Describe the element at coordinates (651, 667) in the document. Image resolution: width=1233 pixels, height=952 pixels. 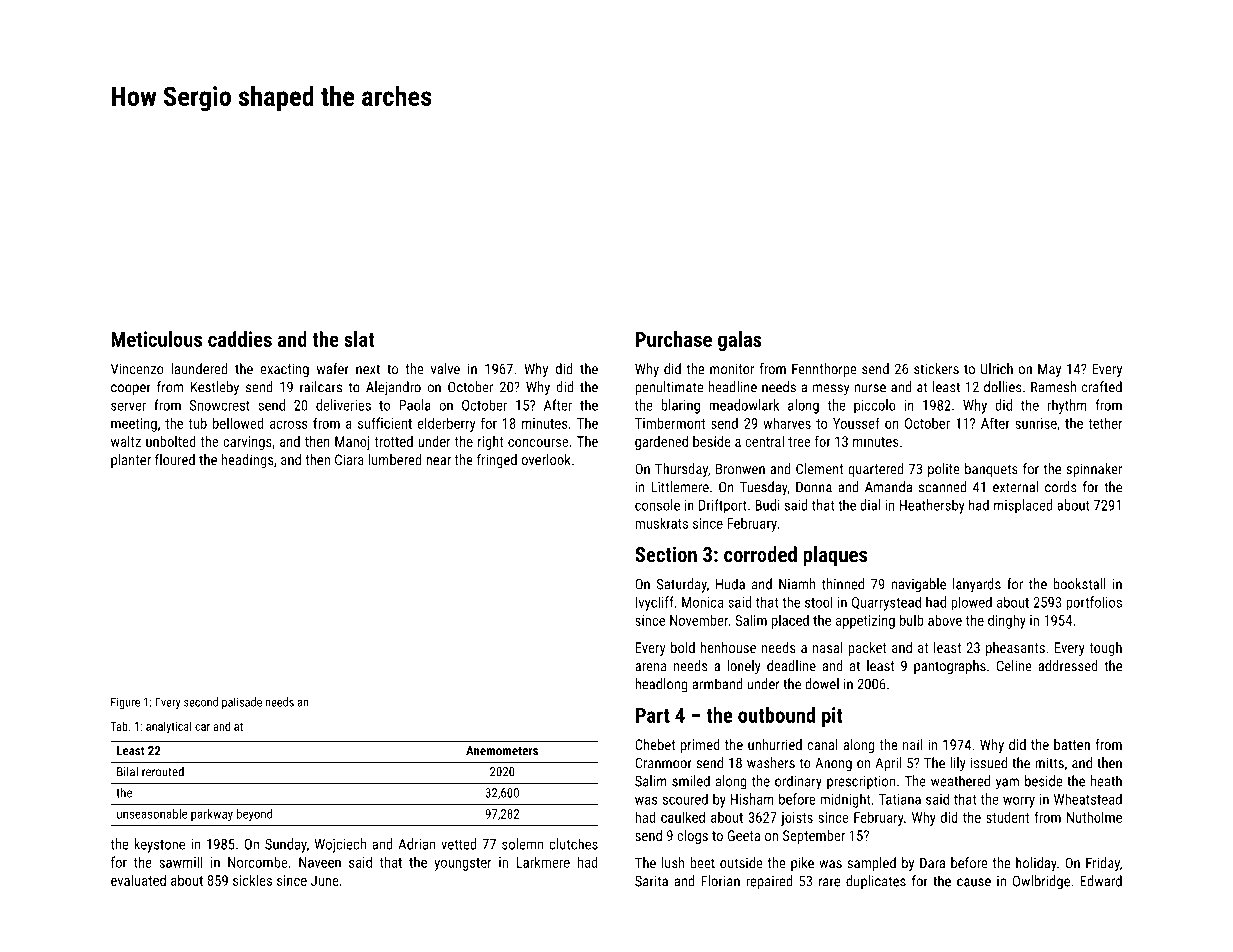
I see `arena` at that location.
